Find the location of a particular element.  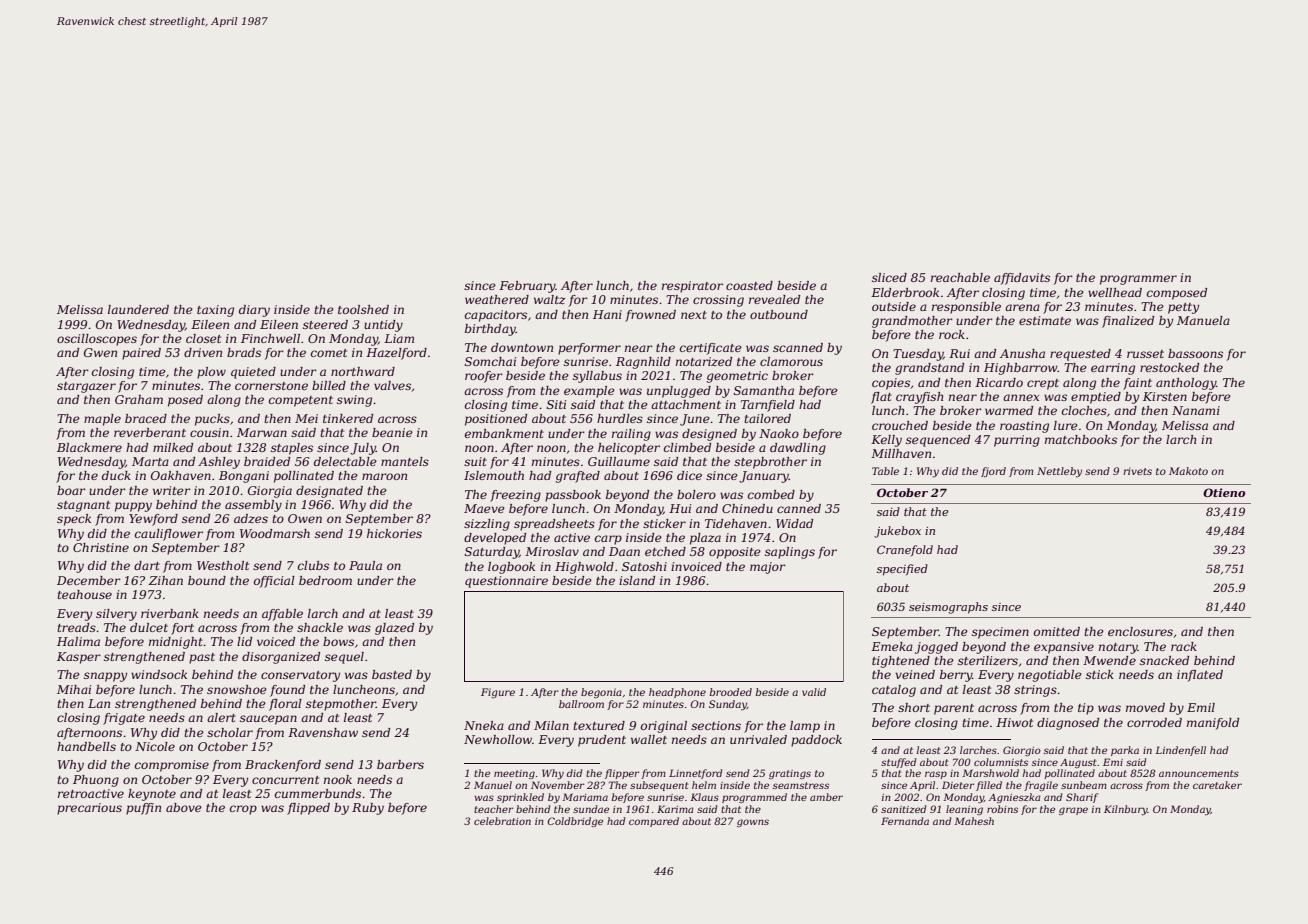

Kirsten is located at coordinates (1165, 396).
